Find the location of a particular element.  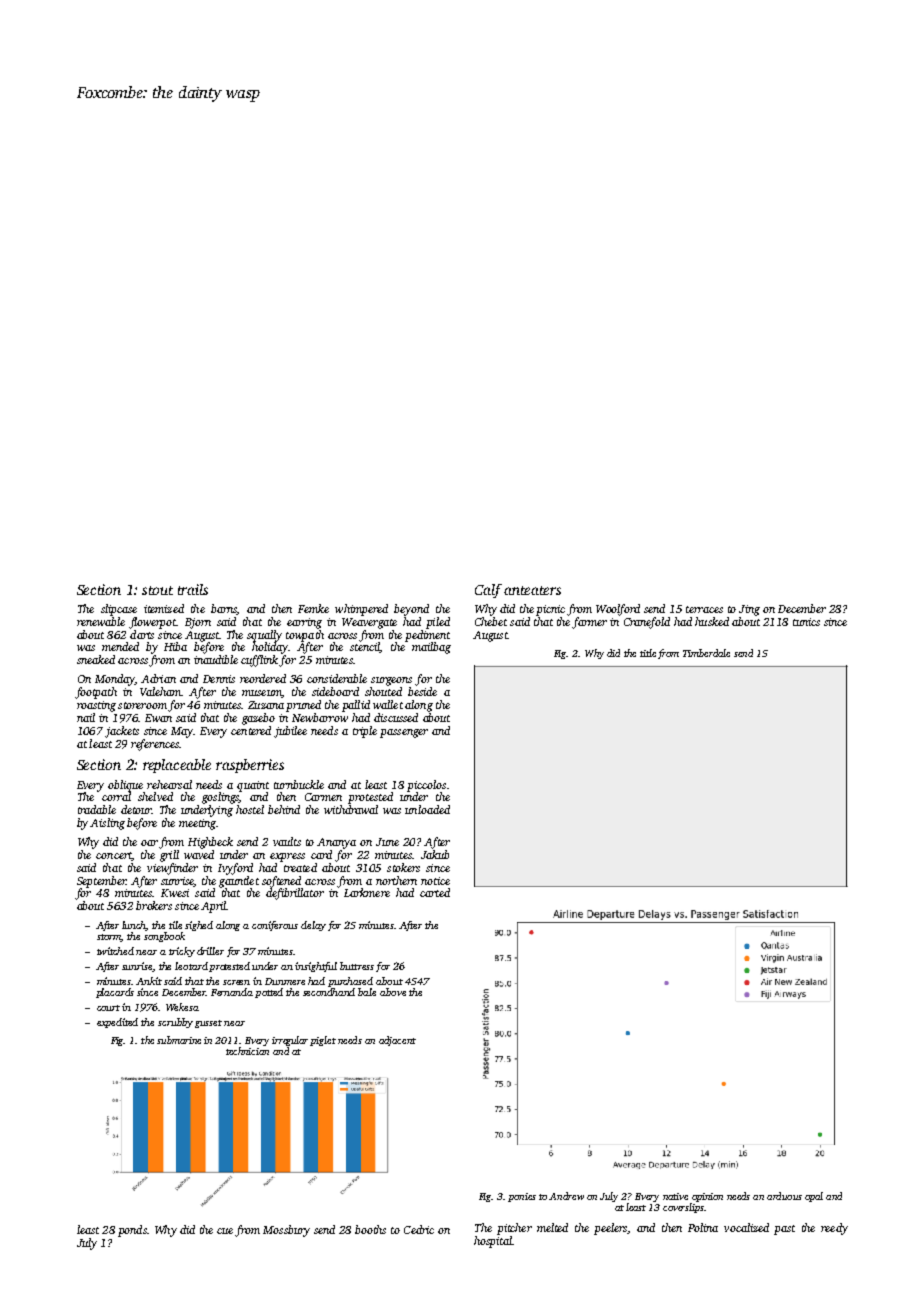

Timberdale is located at coordinates (706, 653).
